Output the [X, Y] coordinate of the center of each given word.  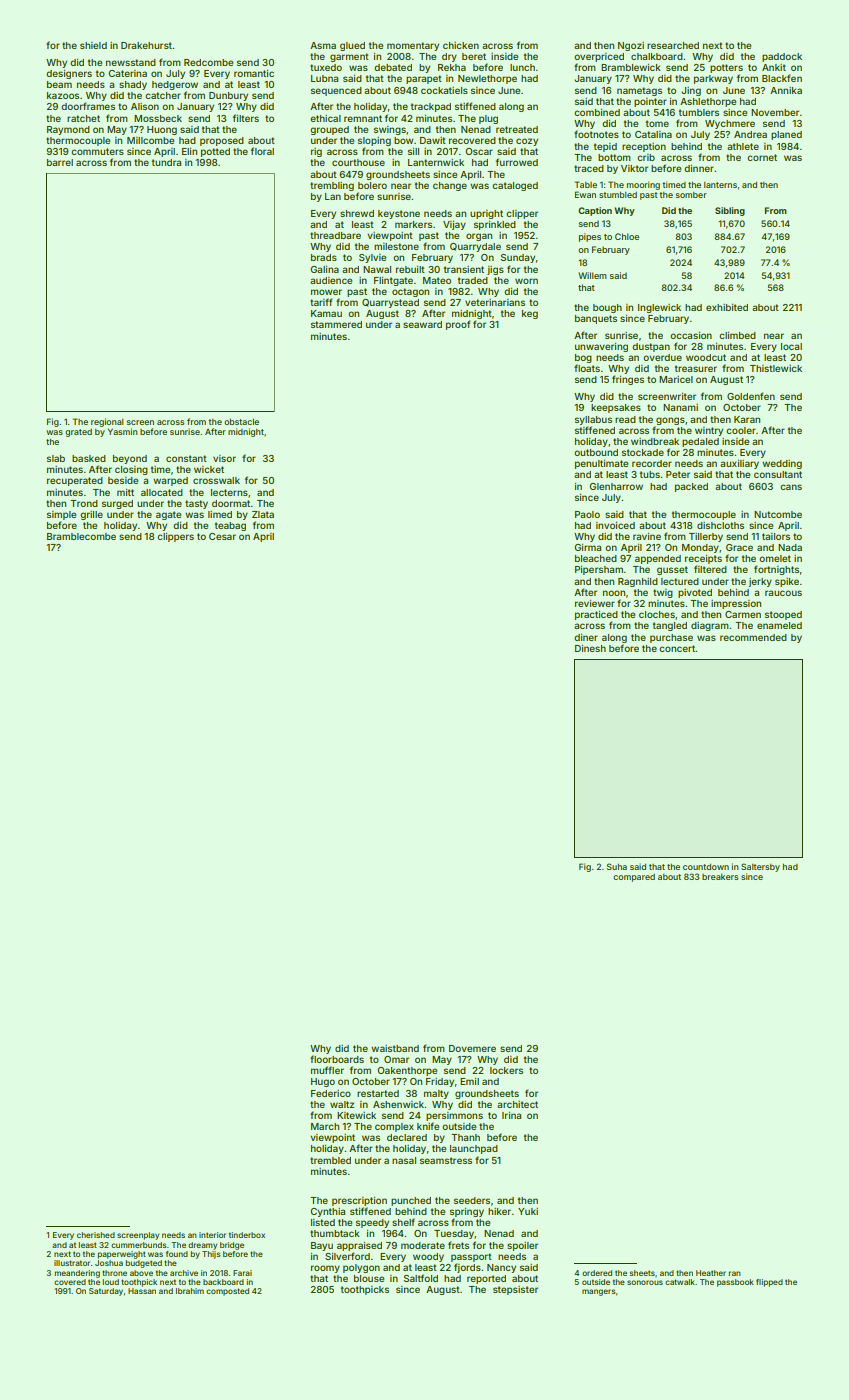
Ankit [774, 67]
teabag [230, 526]
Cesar [222, 536]
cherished [96, 1235]
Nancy [501, 1268]
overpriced [599, 57]
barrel [60, 162]
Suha [617, 866]
